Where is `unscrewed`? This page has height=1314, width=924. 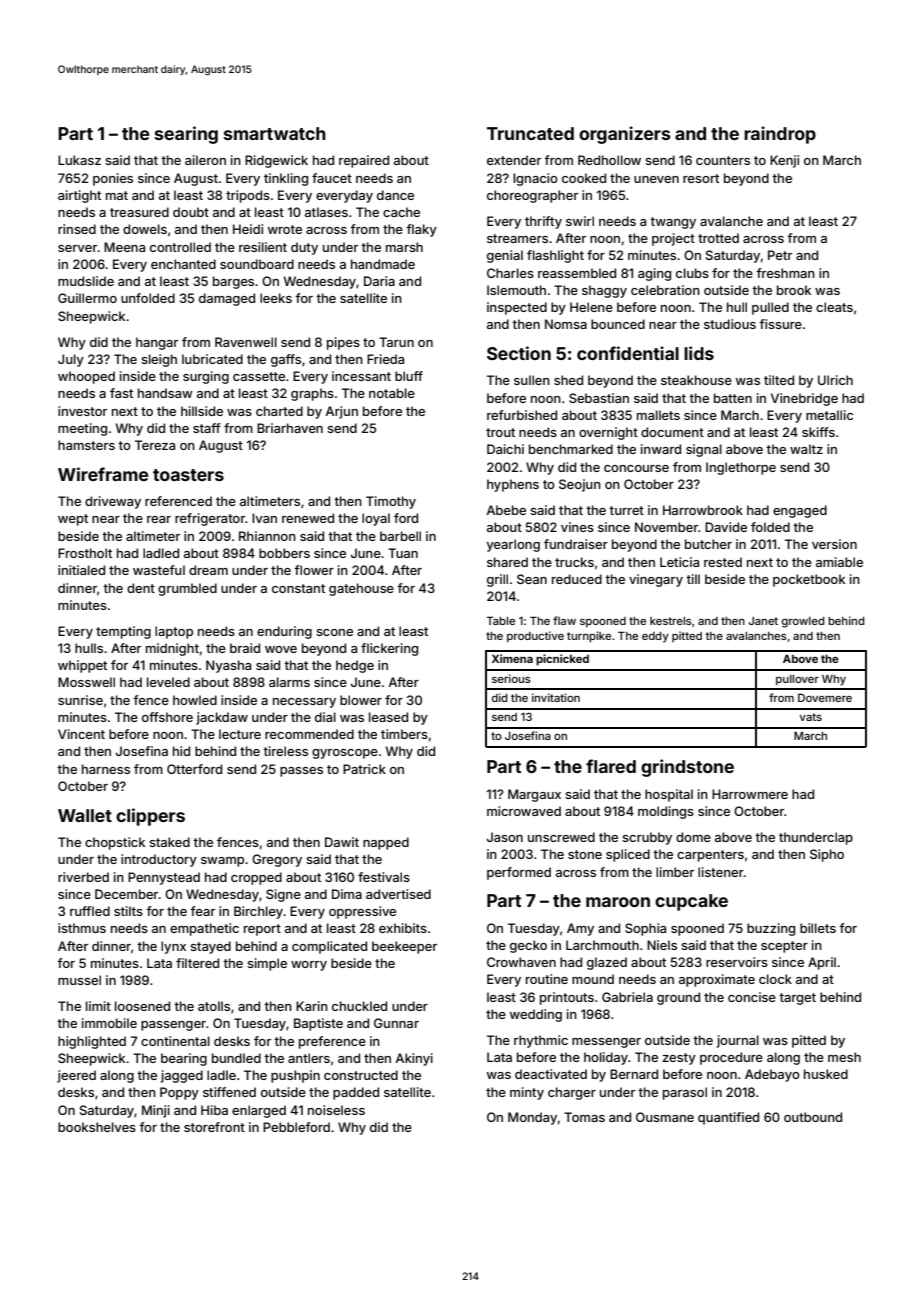
unscrewed is located at coordinates (561, 837).
